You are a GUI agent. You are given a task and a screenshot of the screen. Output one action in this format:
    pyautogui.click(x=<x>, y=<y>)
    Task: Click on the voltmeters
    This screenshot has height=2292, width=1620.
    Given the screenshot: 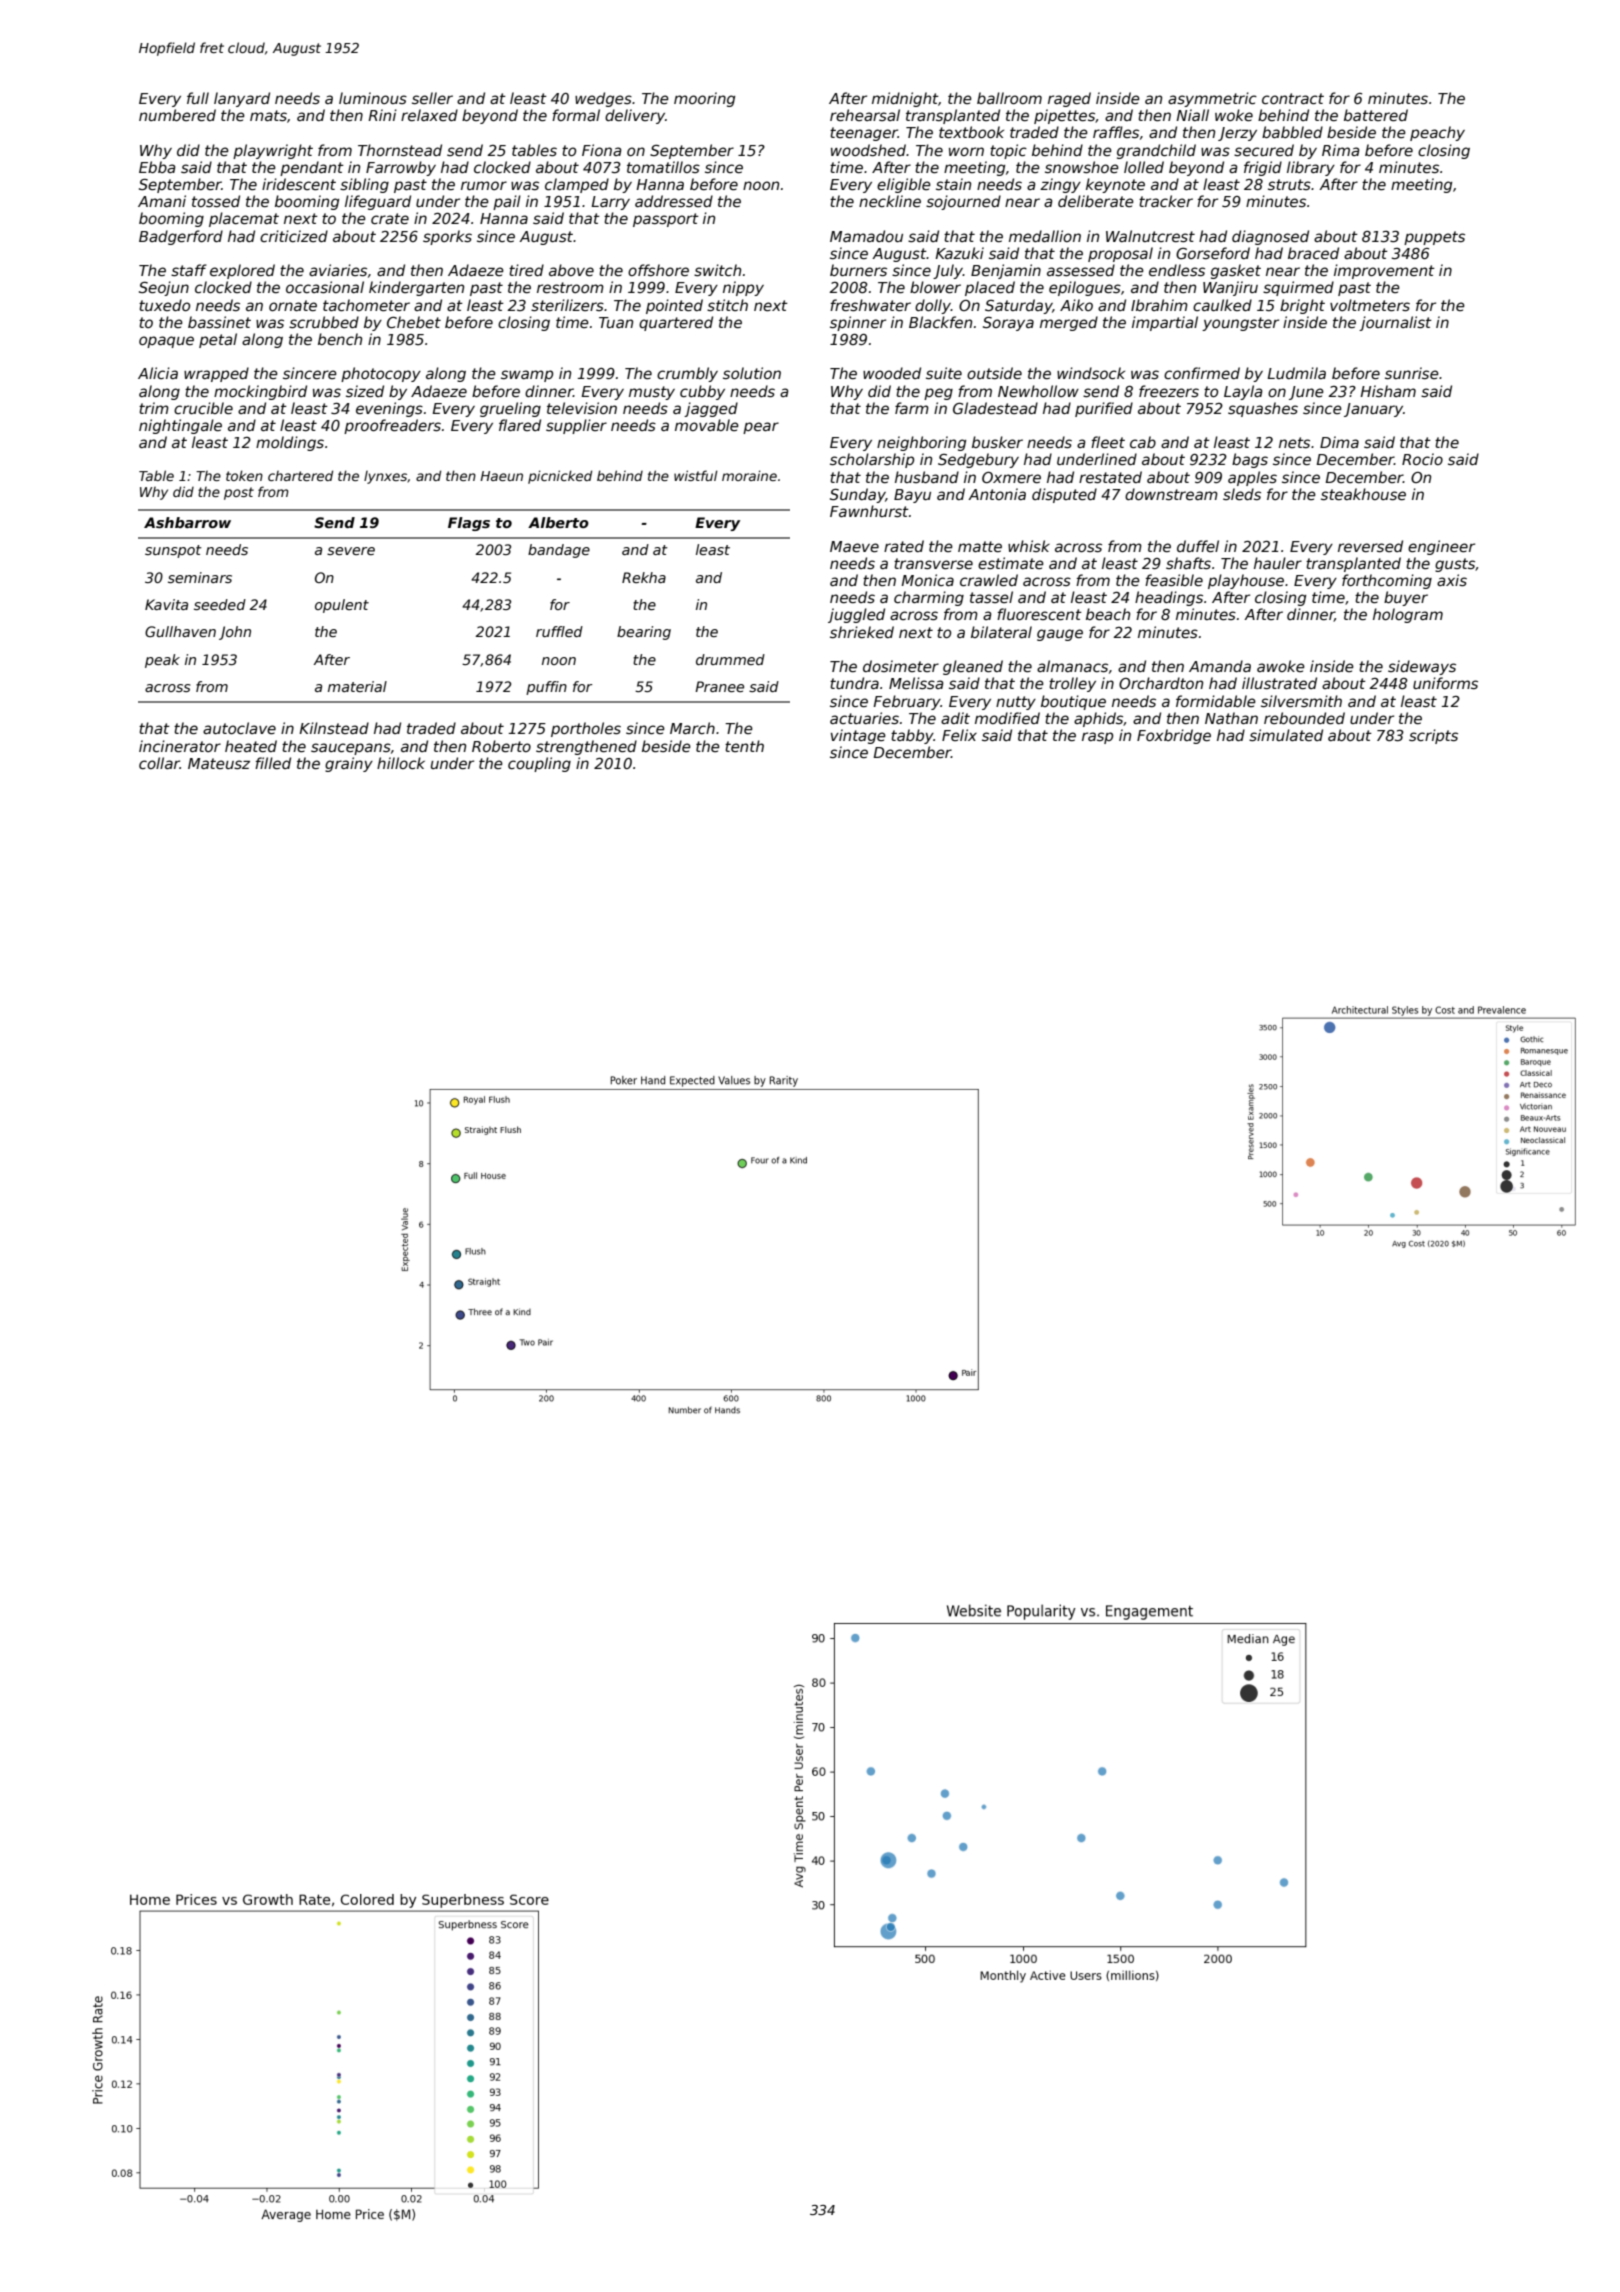 What is the action you would take?
    pyautogui.click(x=1370, y=305)
